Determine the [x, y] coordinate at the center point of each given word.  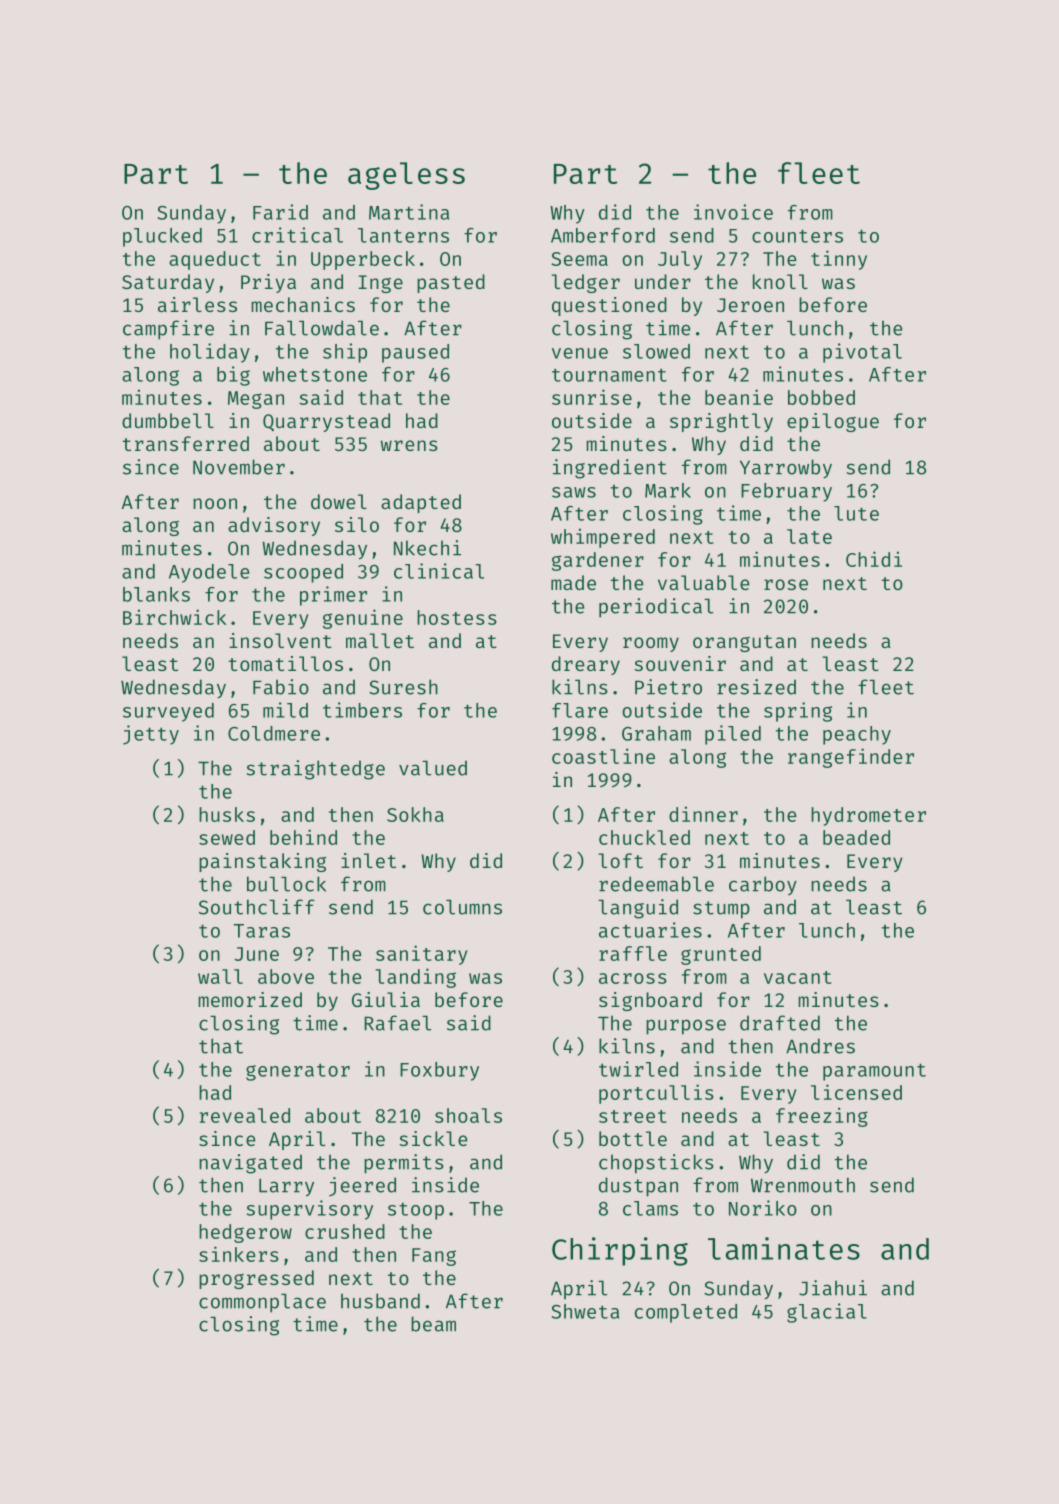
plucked [162, 237]
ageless [406, 176]
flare [580, 710]
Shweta [586, 1311]
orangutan [744, 643]
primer [333, 596]
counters [797, 236]
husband [380, 1301]
